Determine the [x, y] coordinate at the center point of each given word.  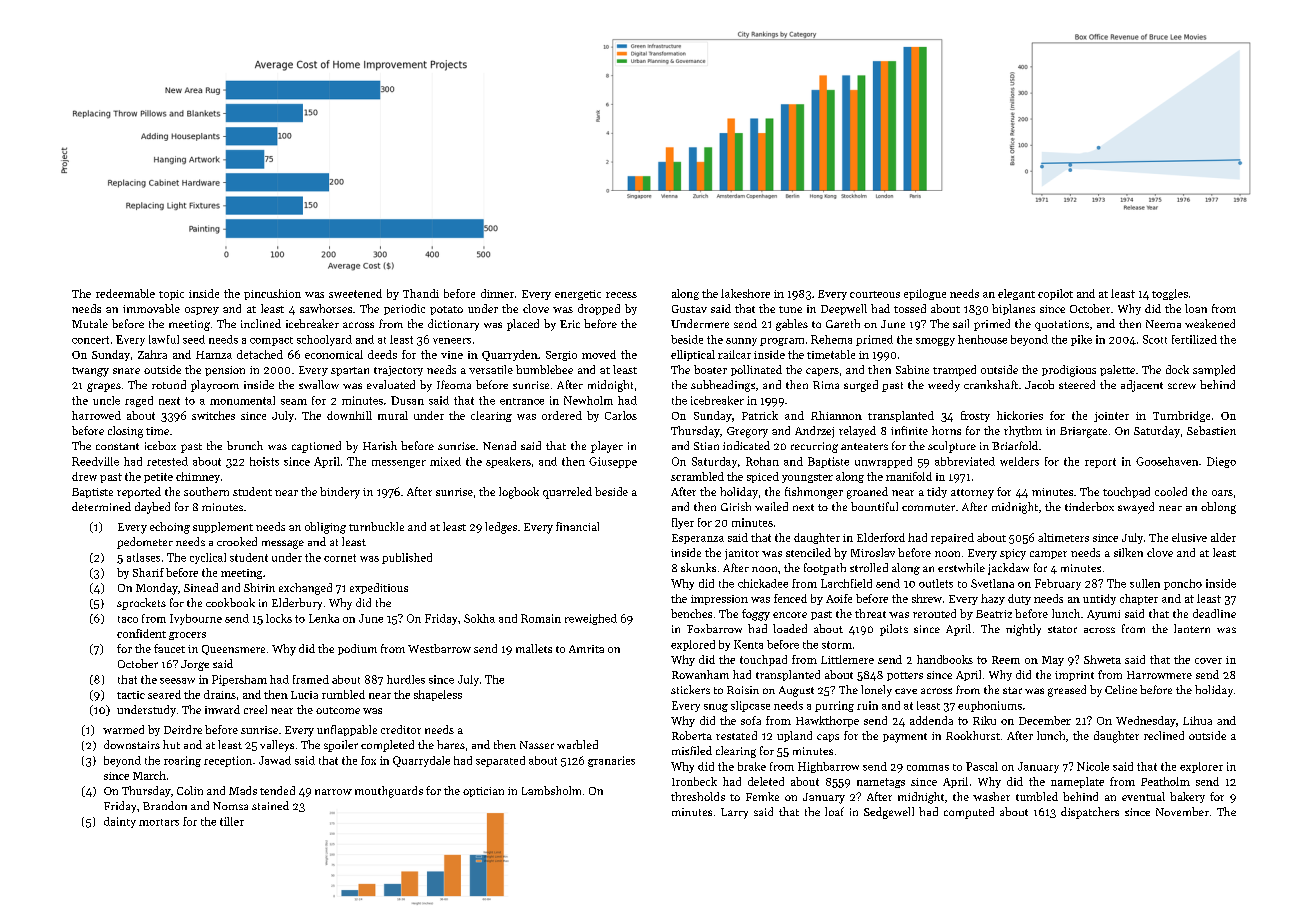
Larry [734, 813]
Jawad [275, 760]
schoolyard [324, 340]
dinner [497, 293]
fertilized [1194, 339]
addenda [931, 720]
